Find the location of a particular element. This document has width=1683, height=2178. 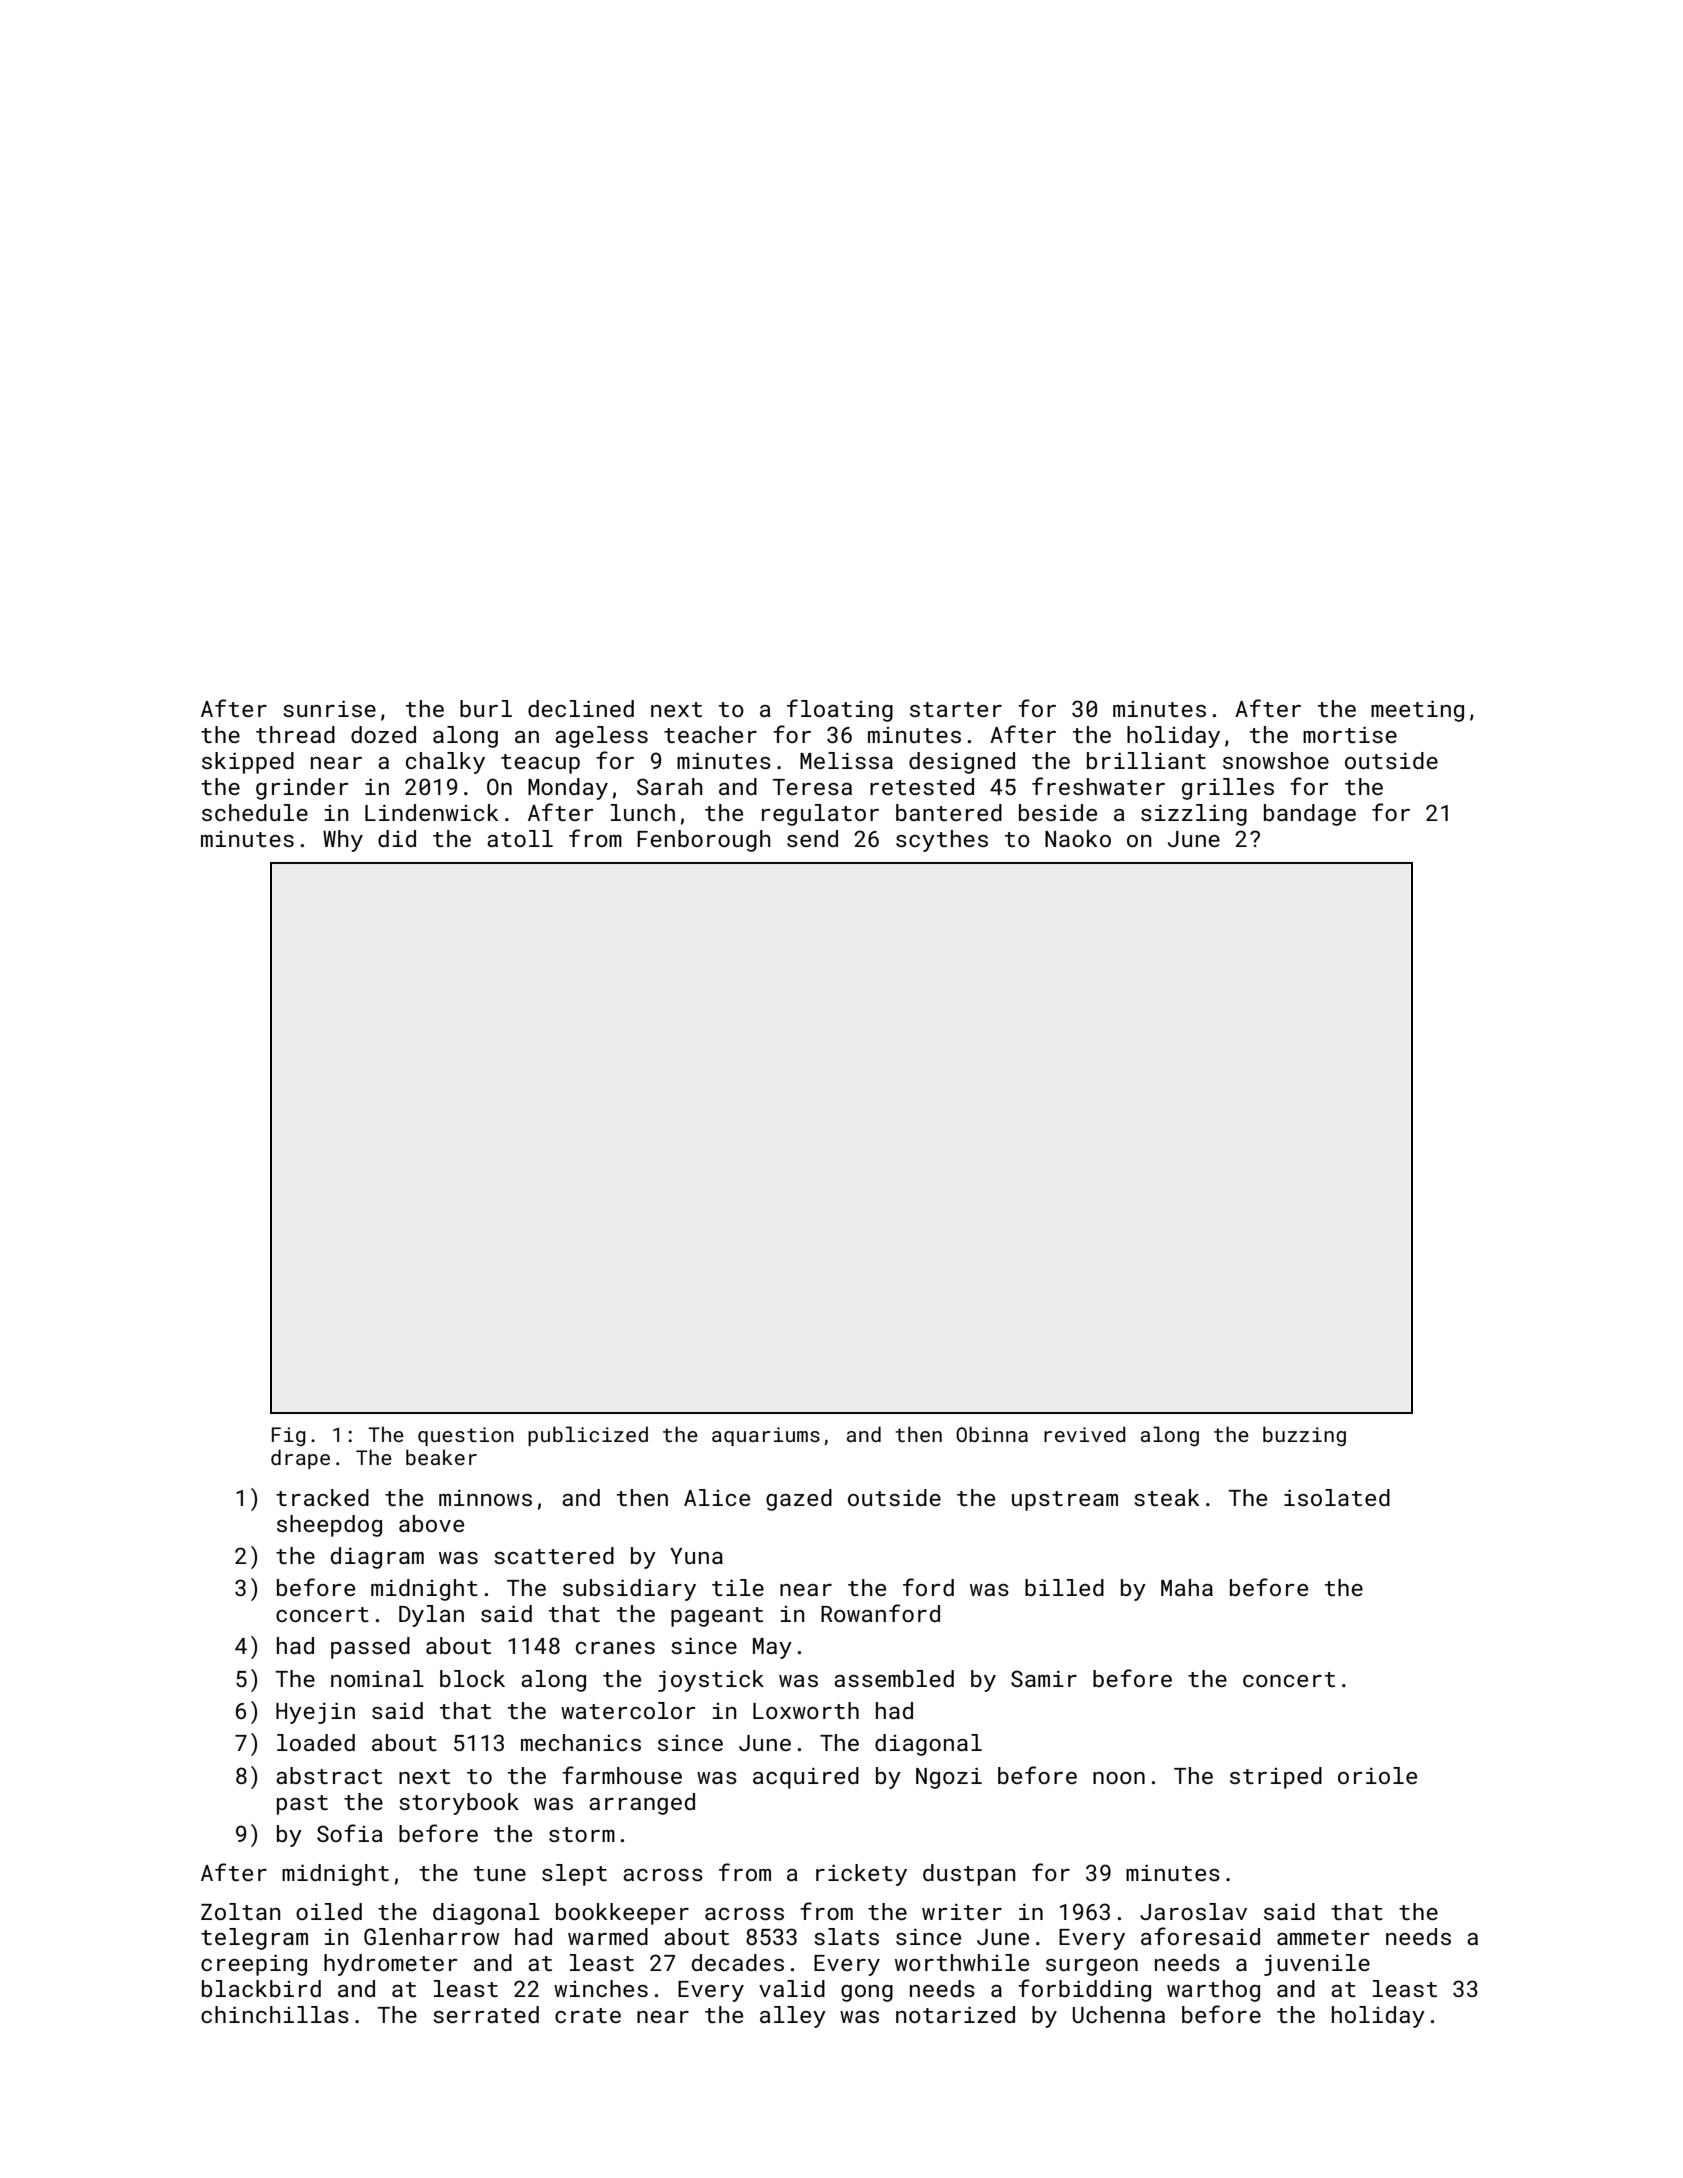

Obinna is located at coordinates (992, 1434).
